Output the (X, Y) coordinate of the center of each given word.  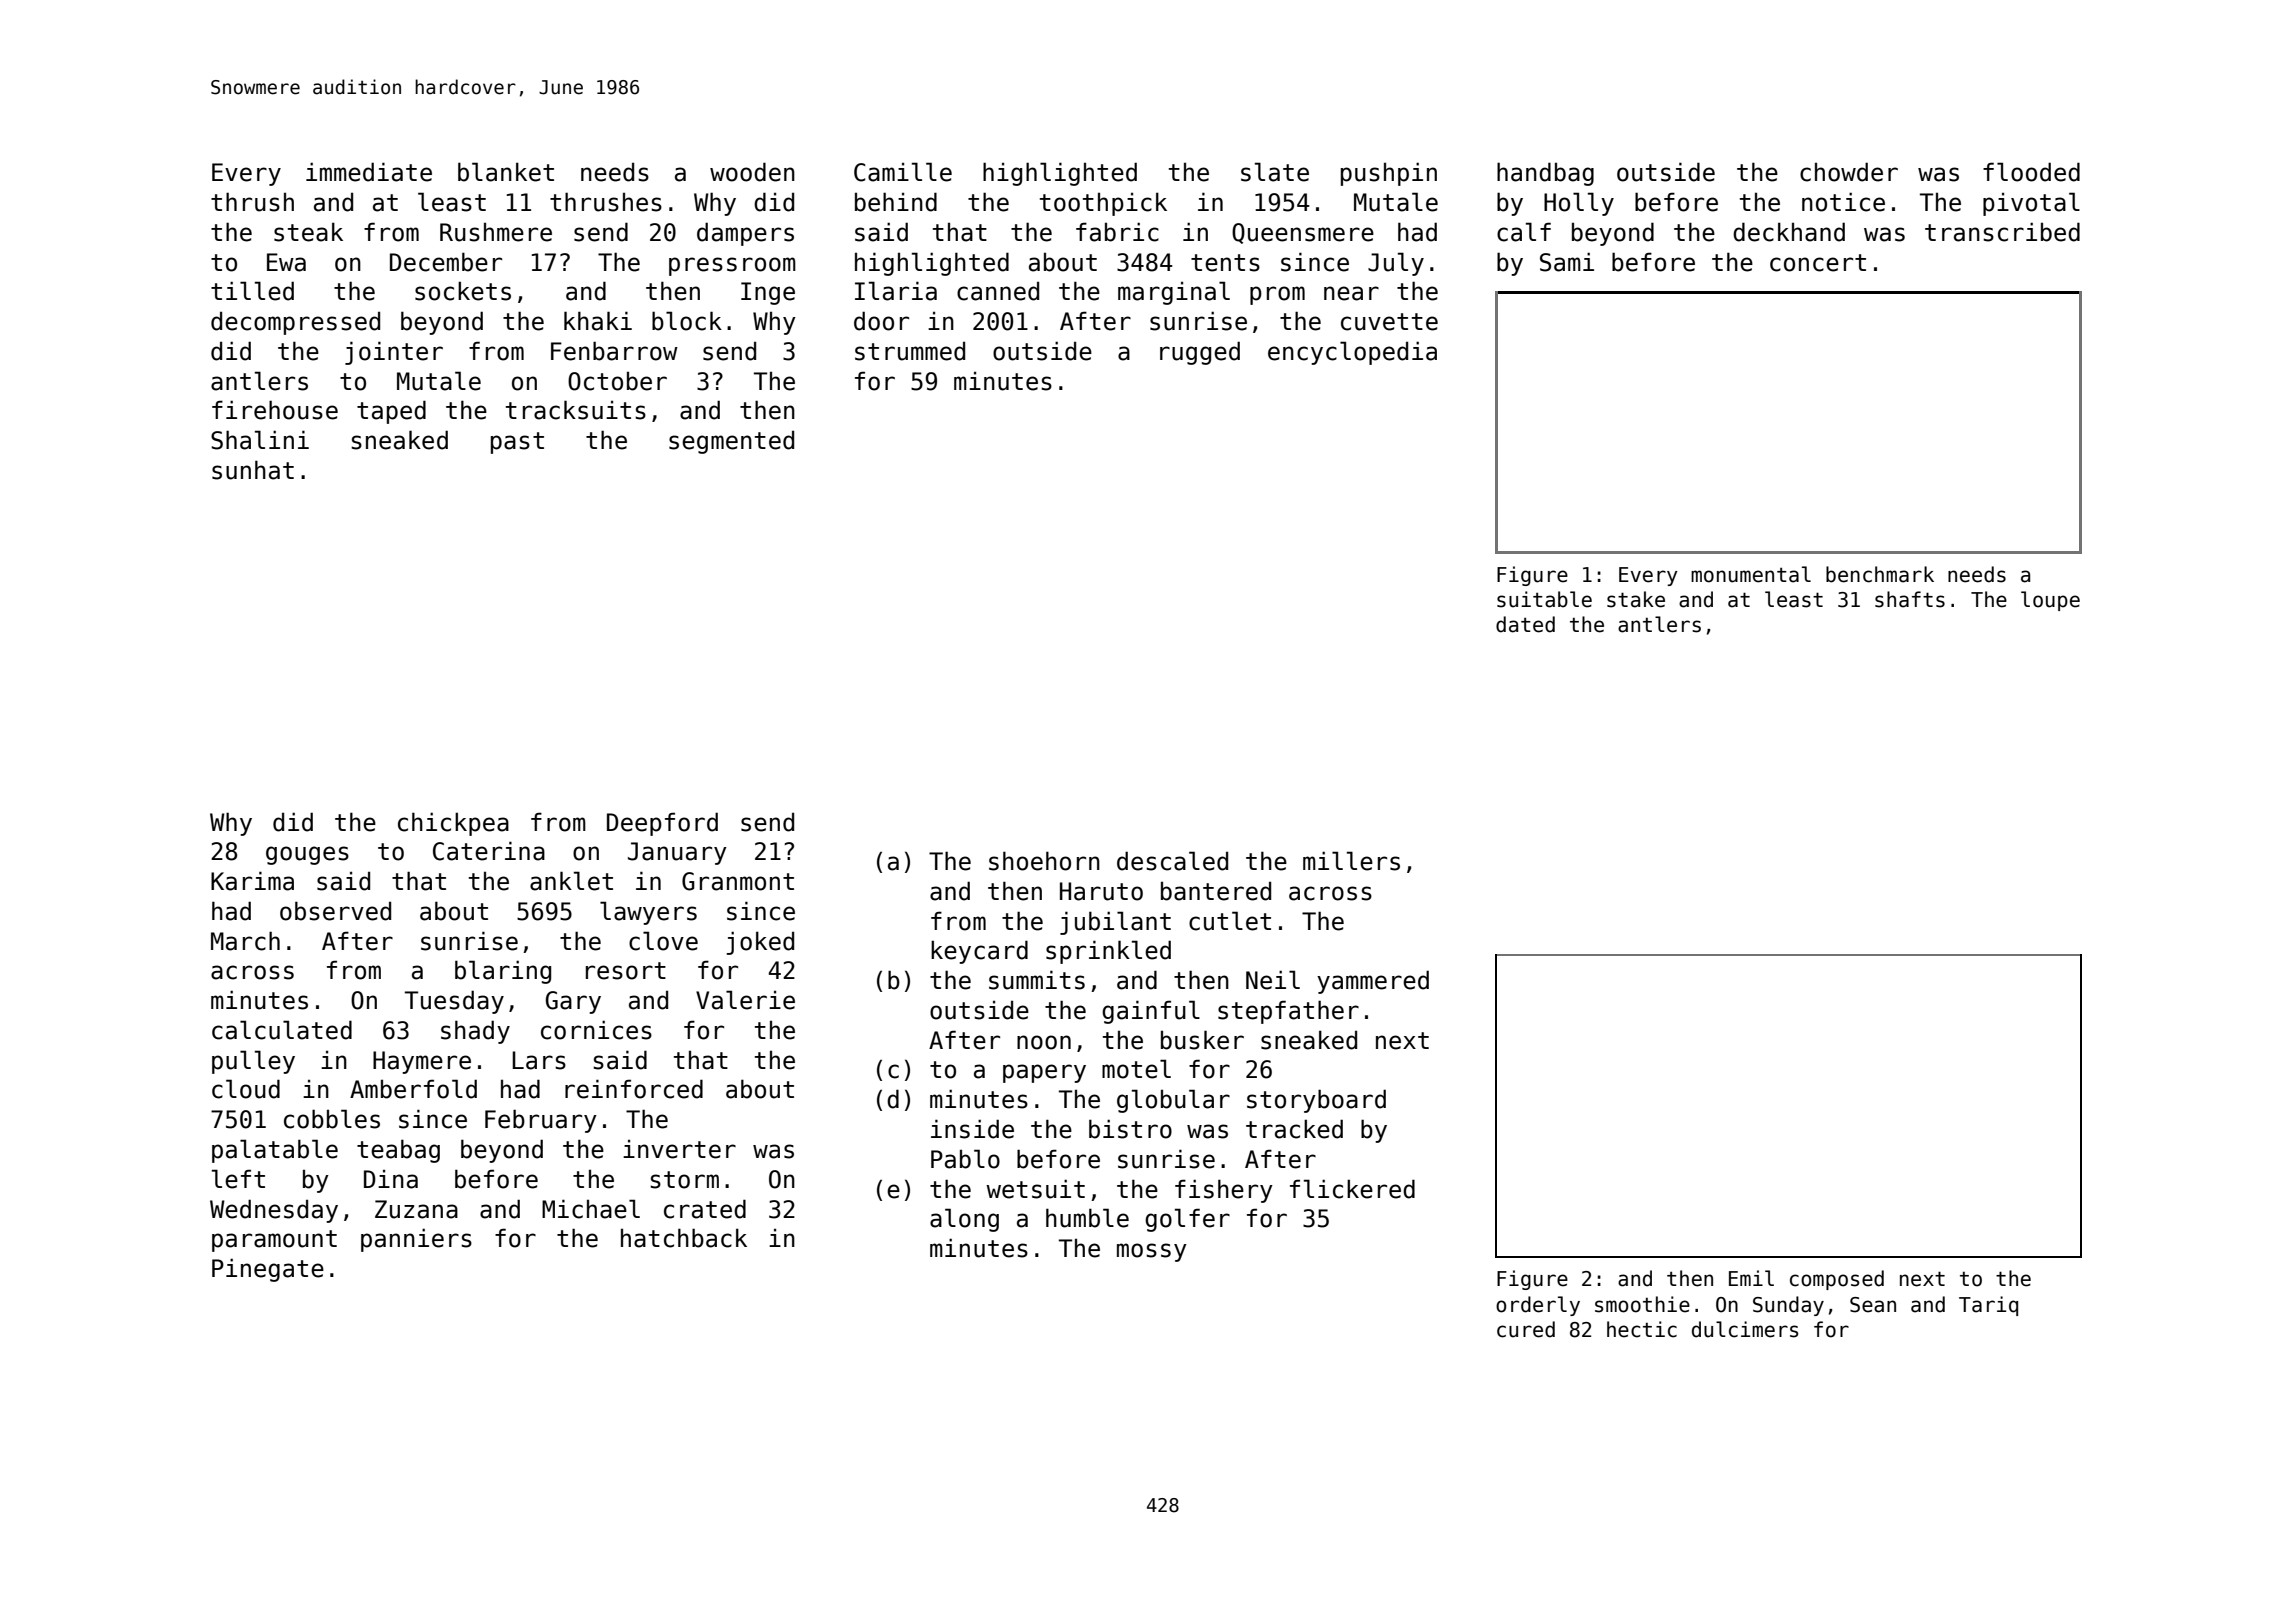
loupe (2050, 601)
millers (1351, 861)
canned (998, 291)
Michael (591, 1209)
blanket (506, 172)
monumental (1751, 574)
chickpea (453, 824)
